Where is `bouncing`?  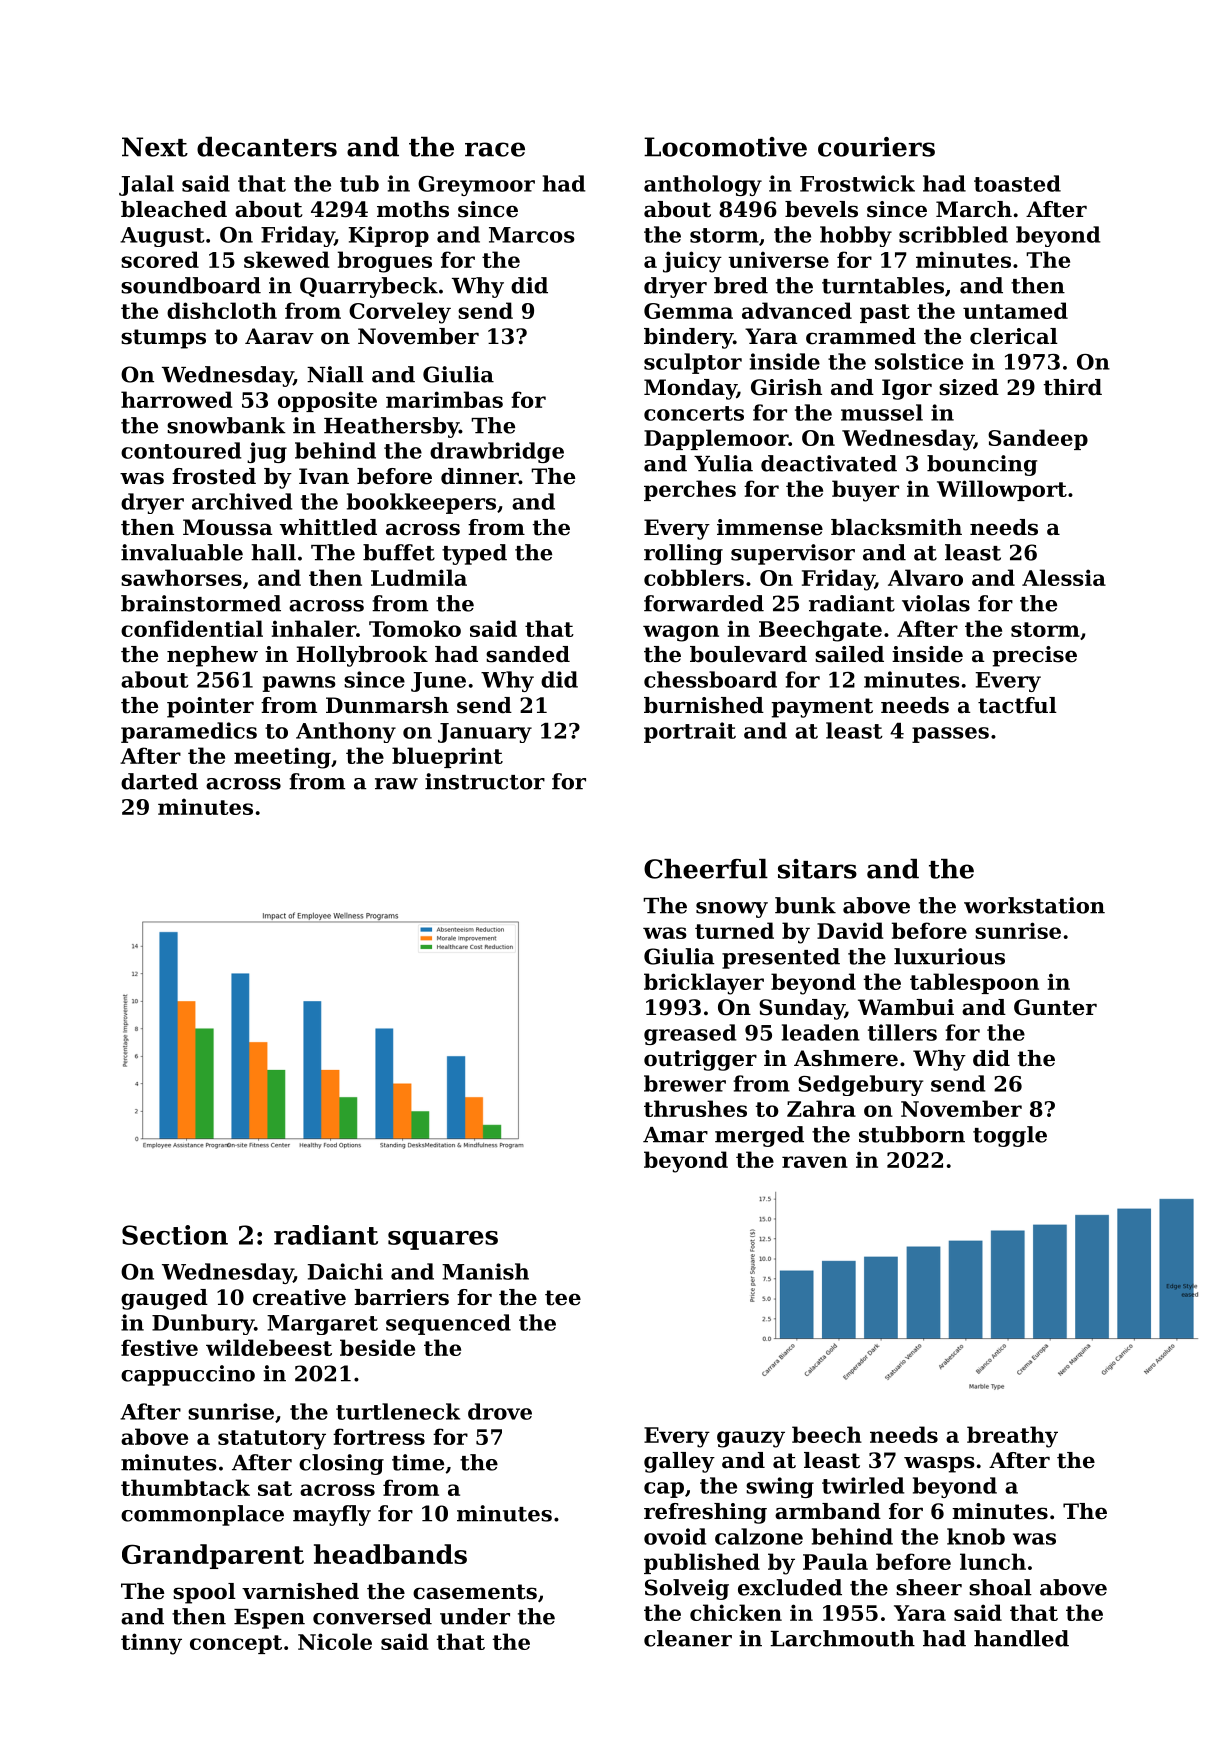
bouncing is located at coordinates (982, 465).
